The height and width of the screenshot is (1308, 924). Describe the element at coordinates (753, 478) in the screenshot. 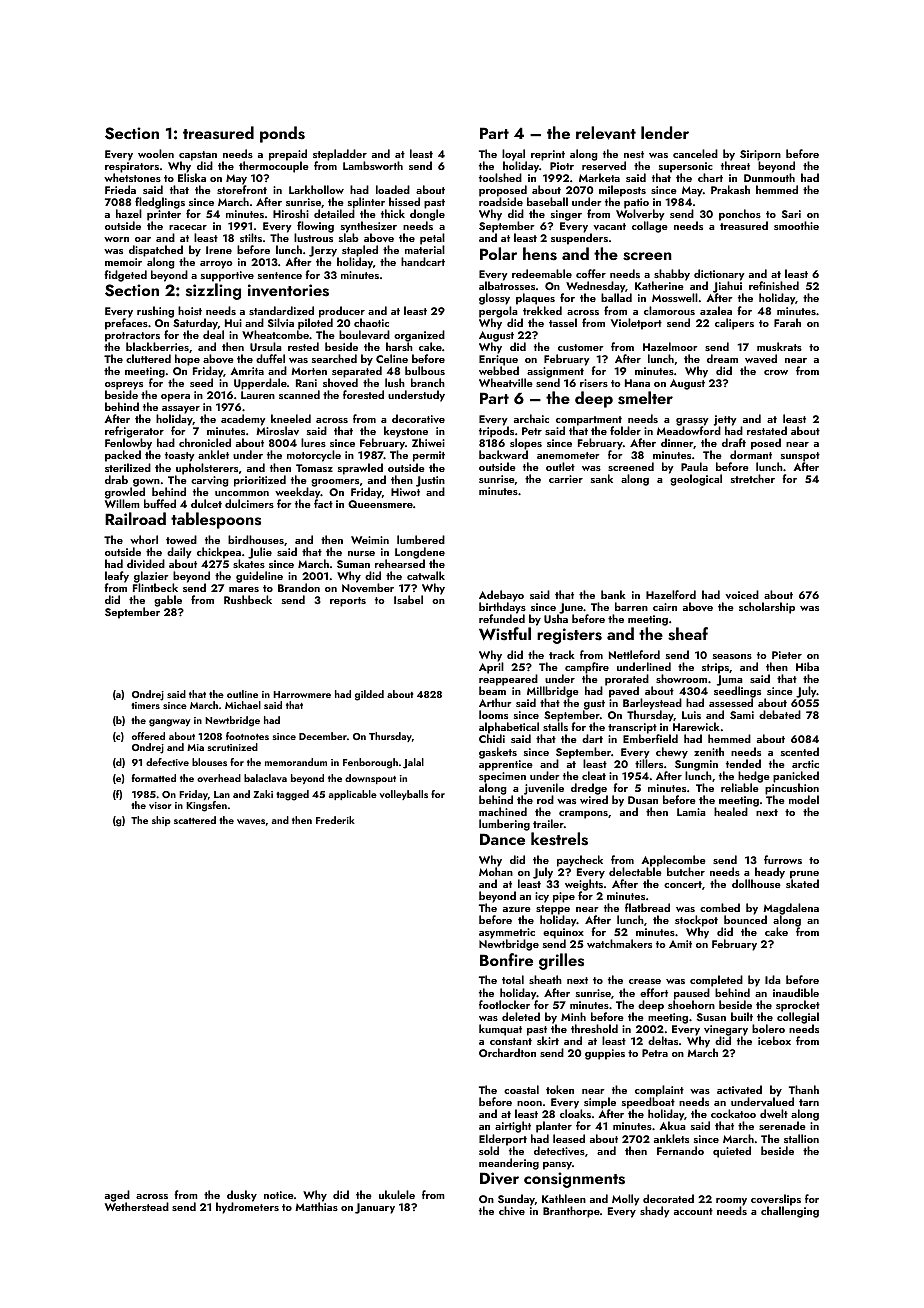

I see `stretcher` at that location.
